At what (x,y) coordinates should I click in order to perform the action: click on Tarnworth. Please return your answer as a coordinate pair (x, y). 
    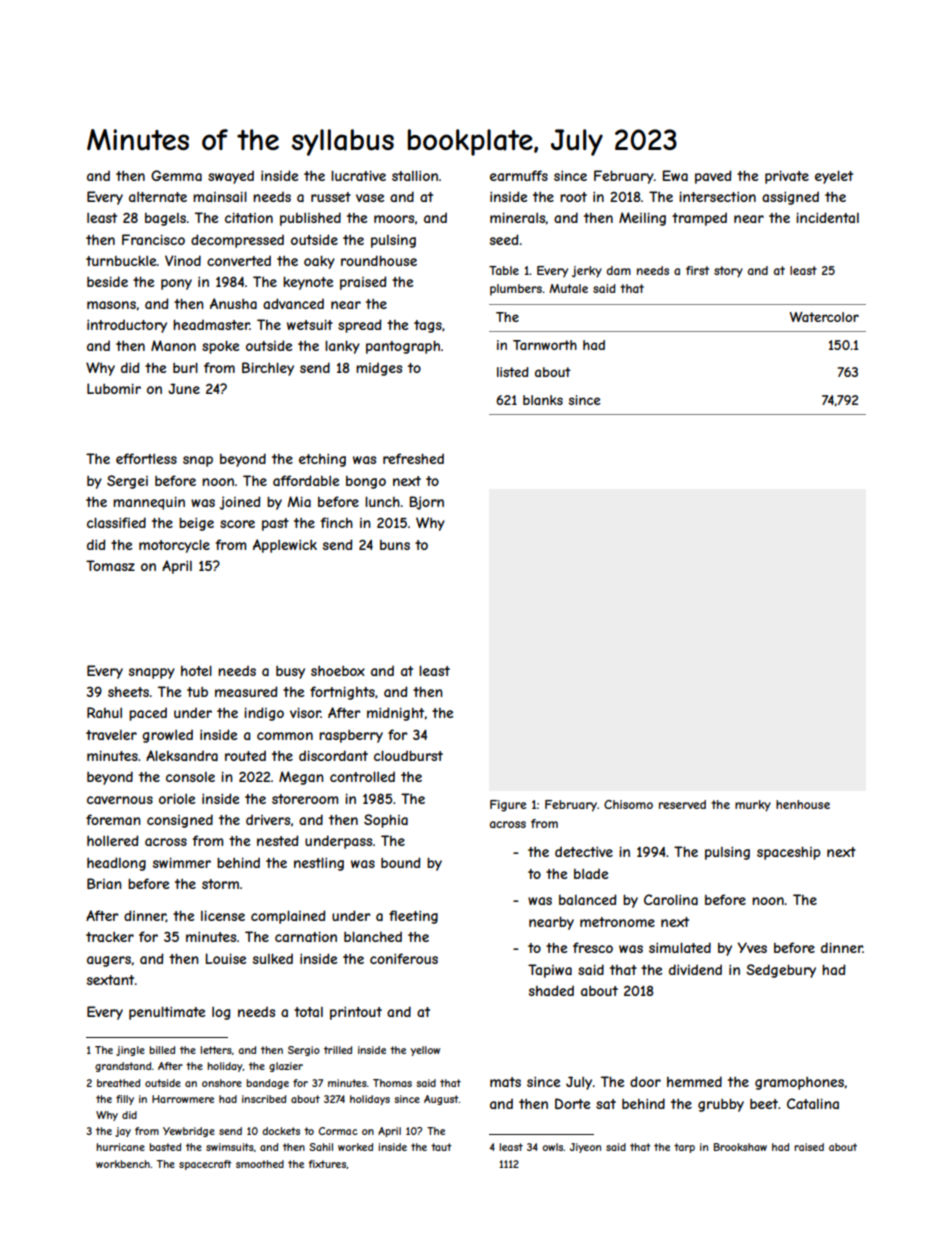
    Looking at the image, I should click on (545, 345).
